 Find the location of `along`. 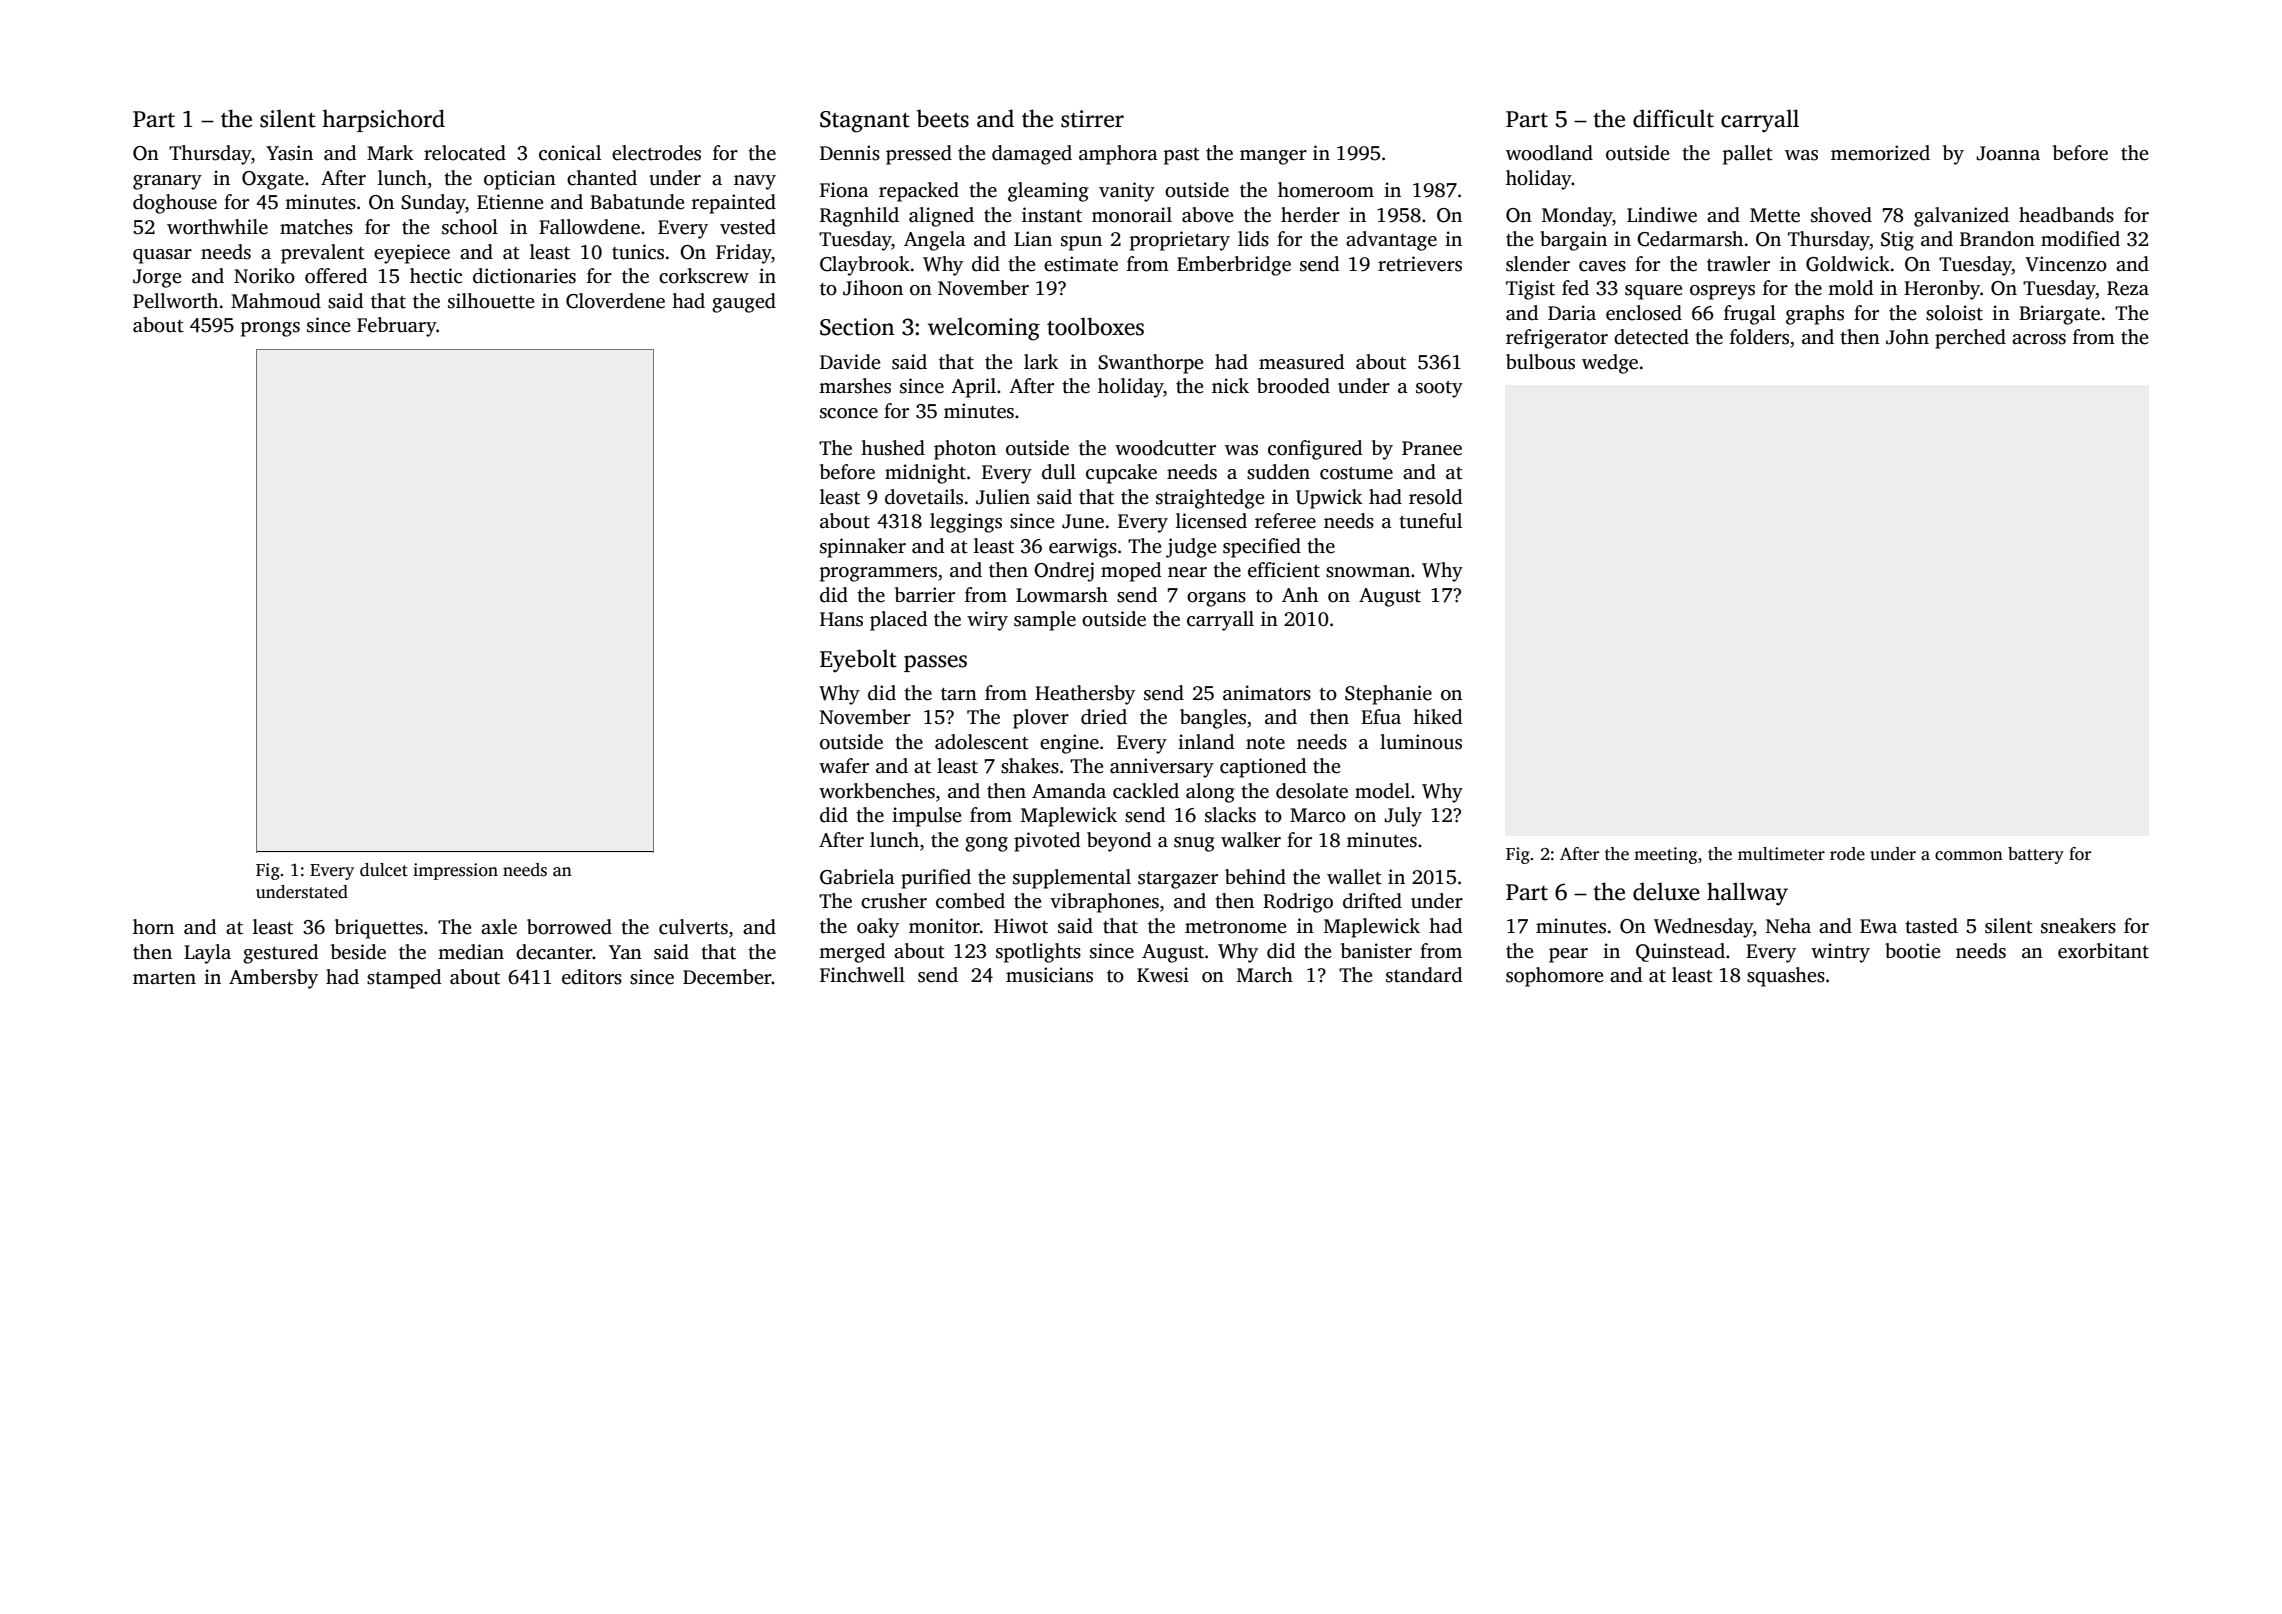

along is located at coordinates (1210, 793).
